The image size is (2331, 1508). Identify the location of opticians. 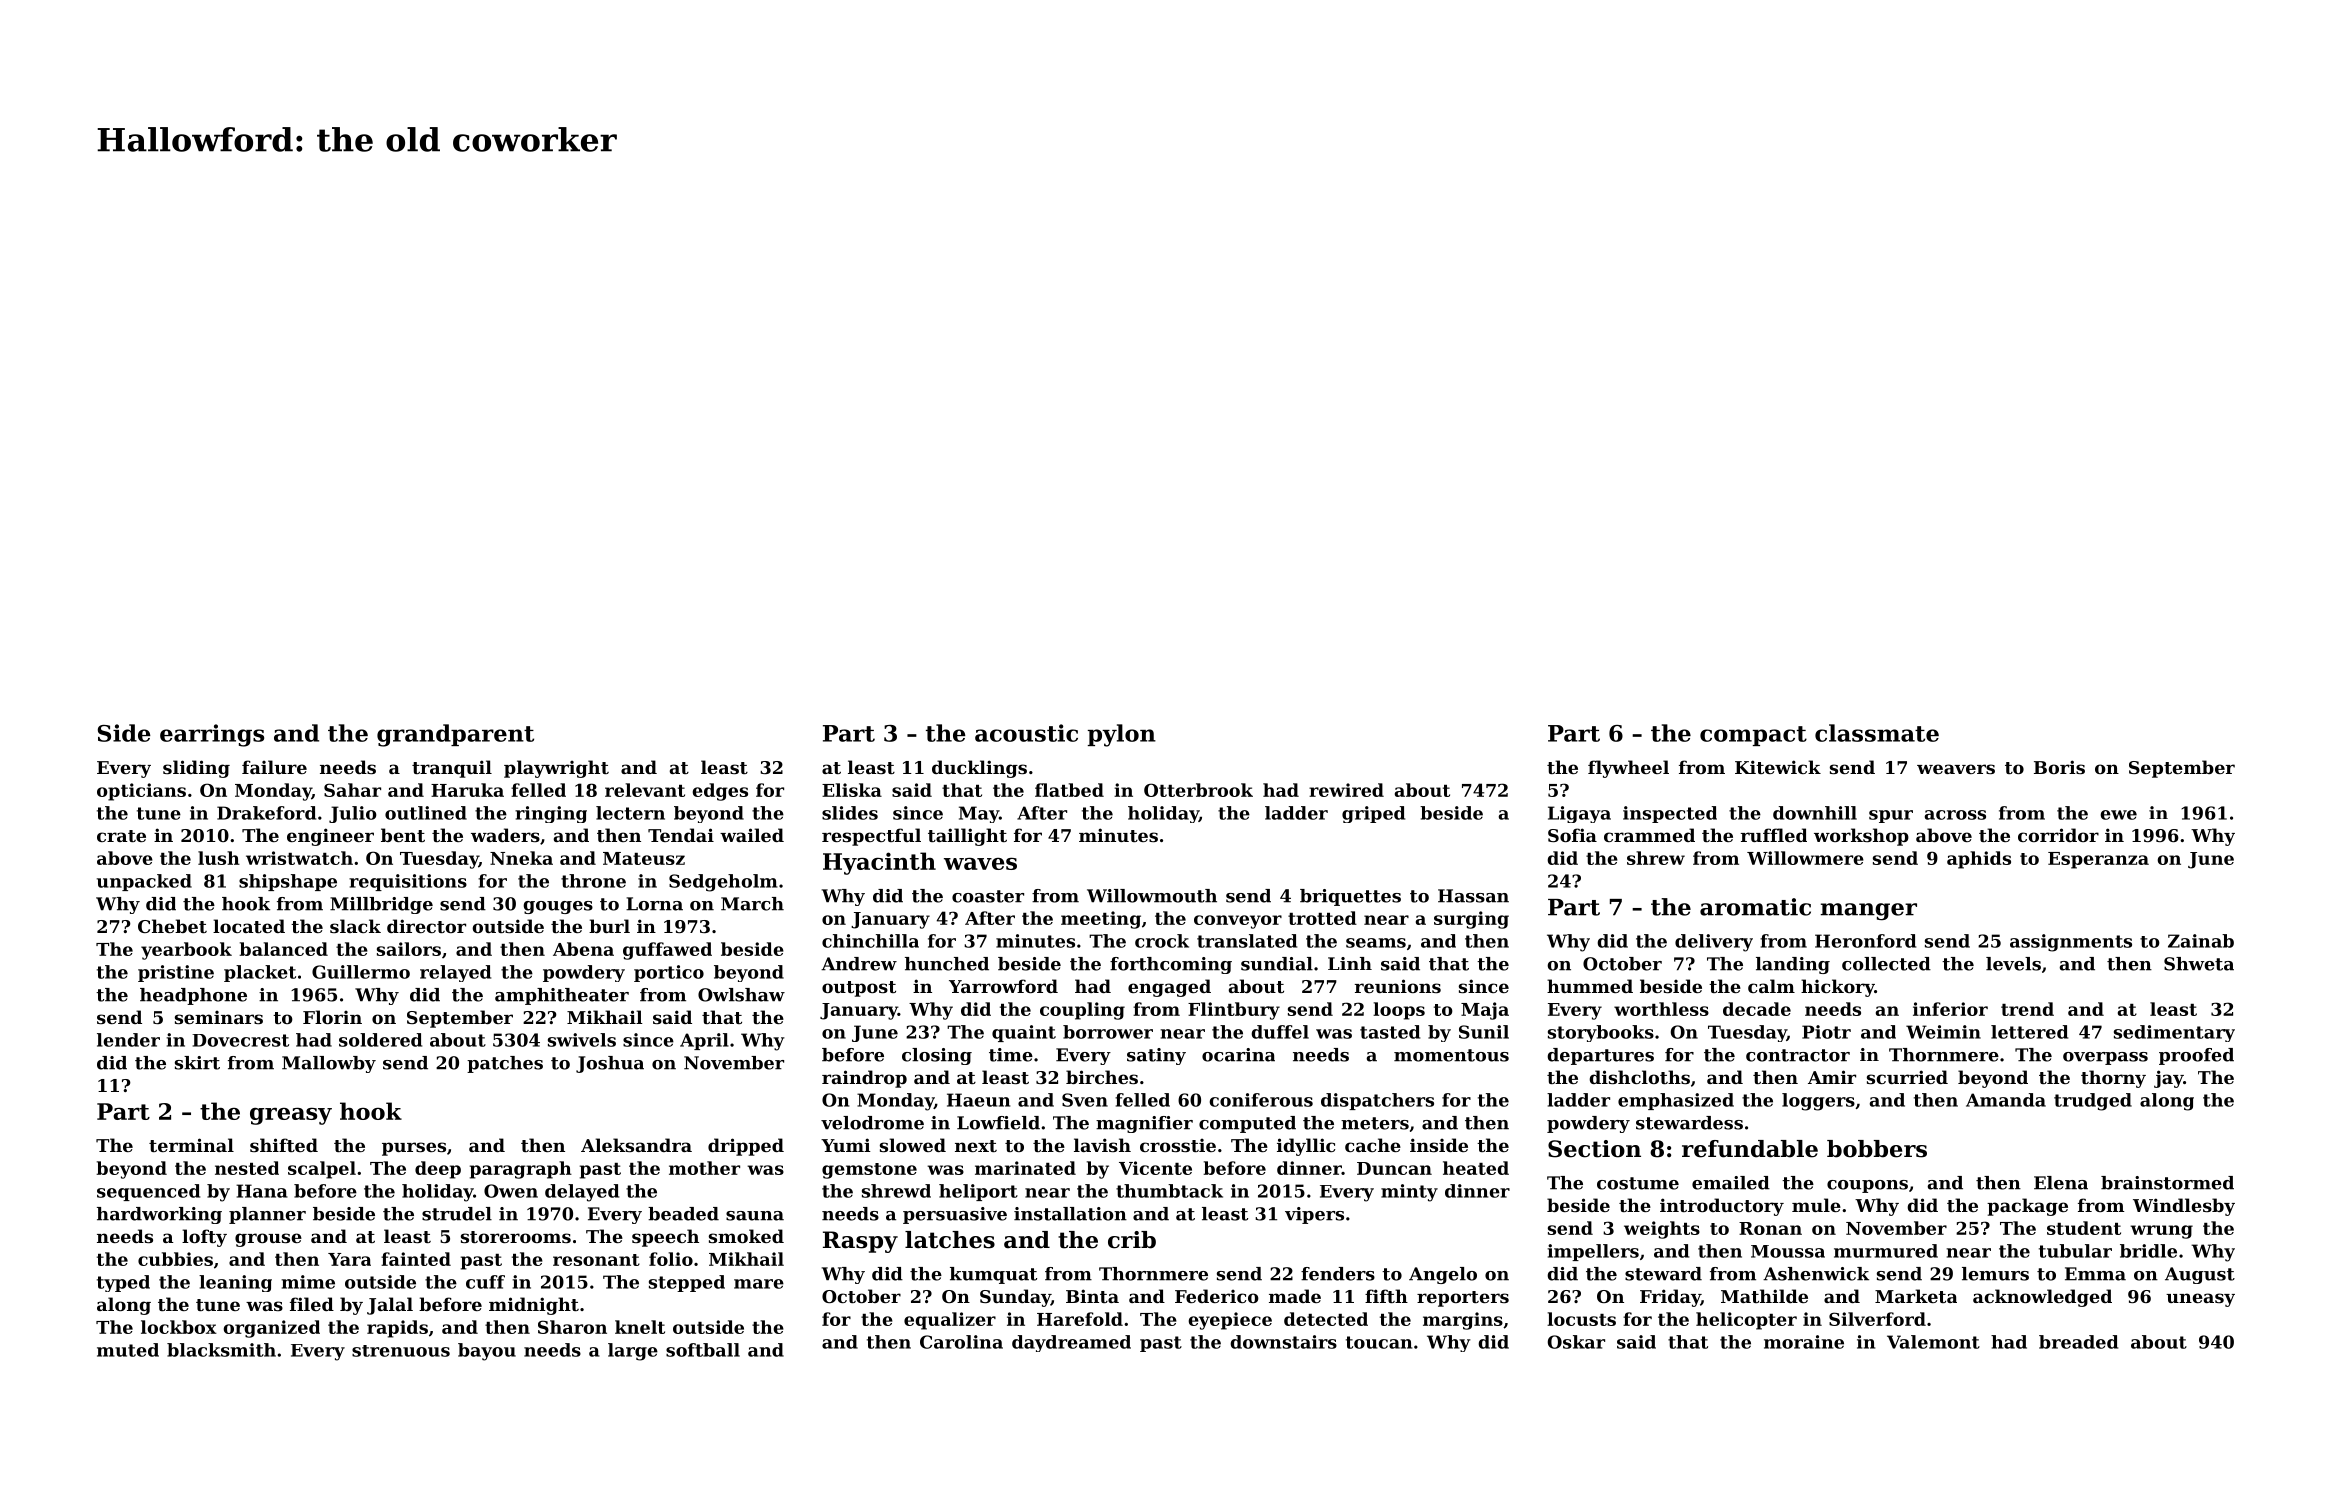
(141, 792).
